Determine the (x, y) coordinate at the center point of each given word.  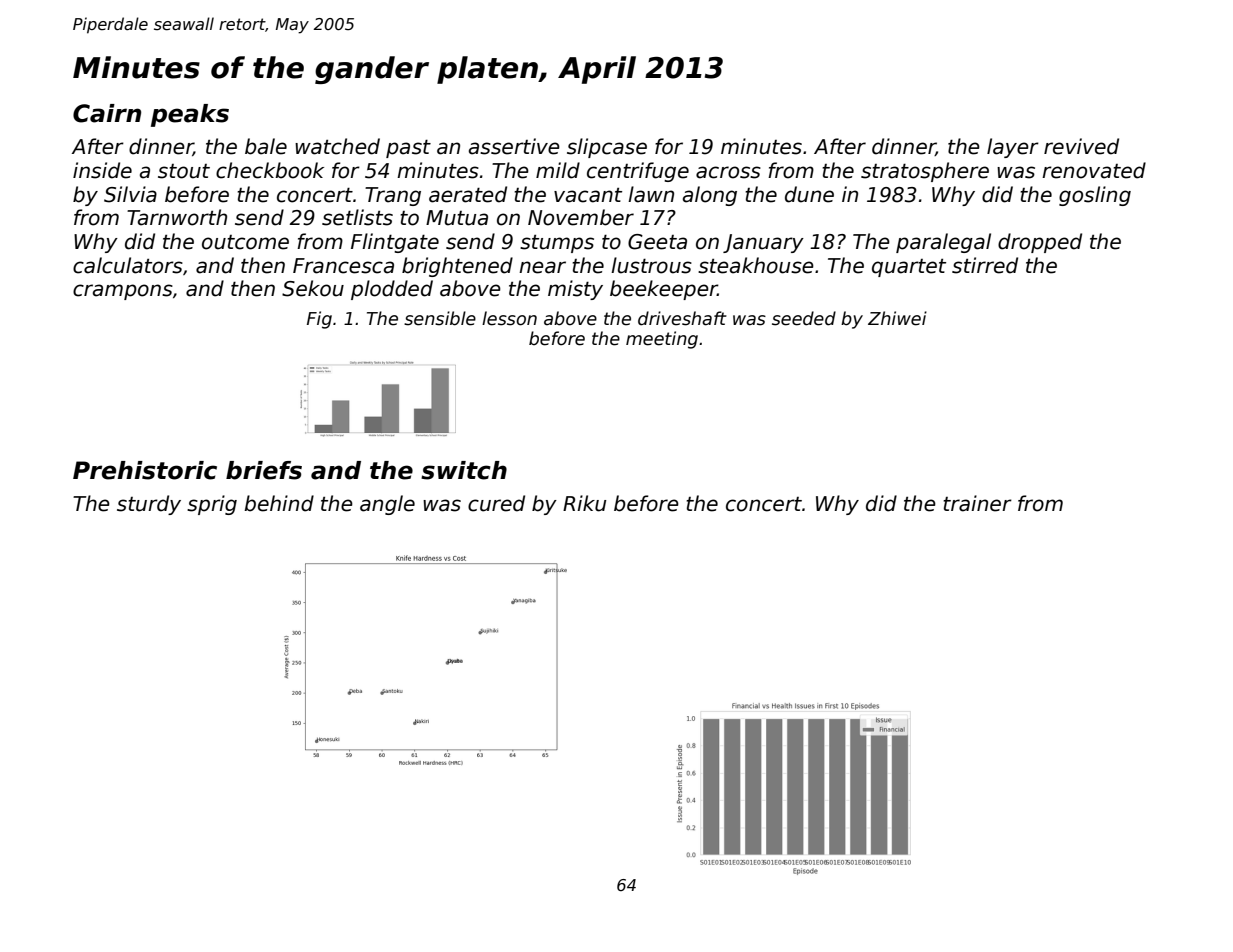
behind (279, 503)
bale (266, 146)
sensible (440, 318)
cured (496, 503)
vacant (588, 195)
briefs (264, 470)
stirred (985, 265)
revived (1081, 146)
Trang (393, 196)
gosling (1095, 196)
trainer (977, 503)
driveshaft (682, 318)
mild (558, 170)
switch (464, 470)
